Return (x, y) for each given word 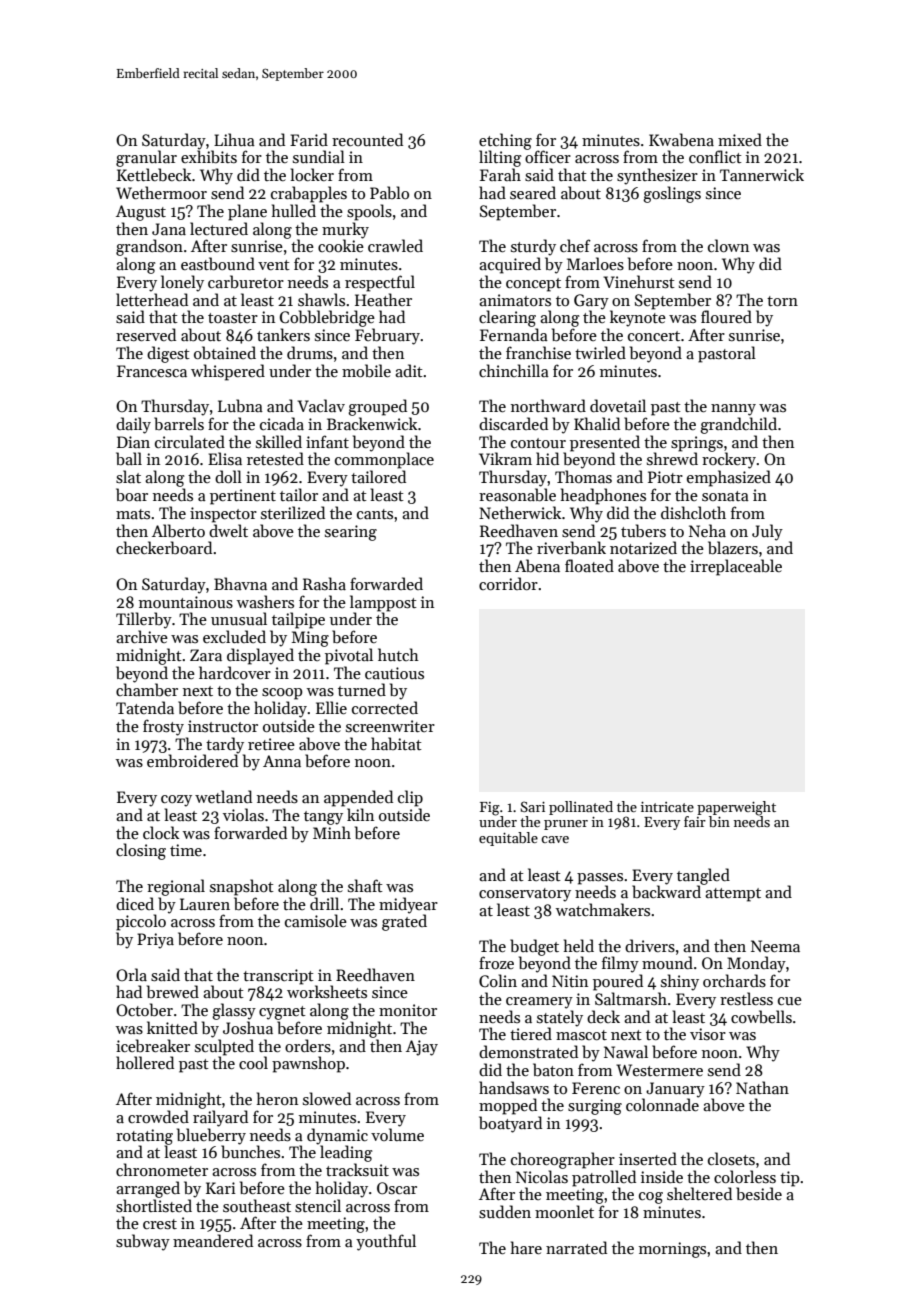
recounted (367, 139)
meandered (213, 1240)
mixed (740, 139)
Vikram (505, 458)
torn (782, 301)
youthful (386, 1242)
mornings (672, 1250)
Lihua (234, 139)
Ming (310, 639)
